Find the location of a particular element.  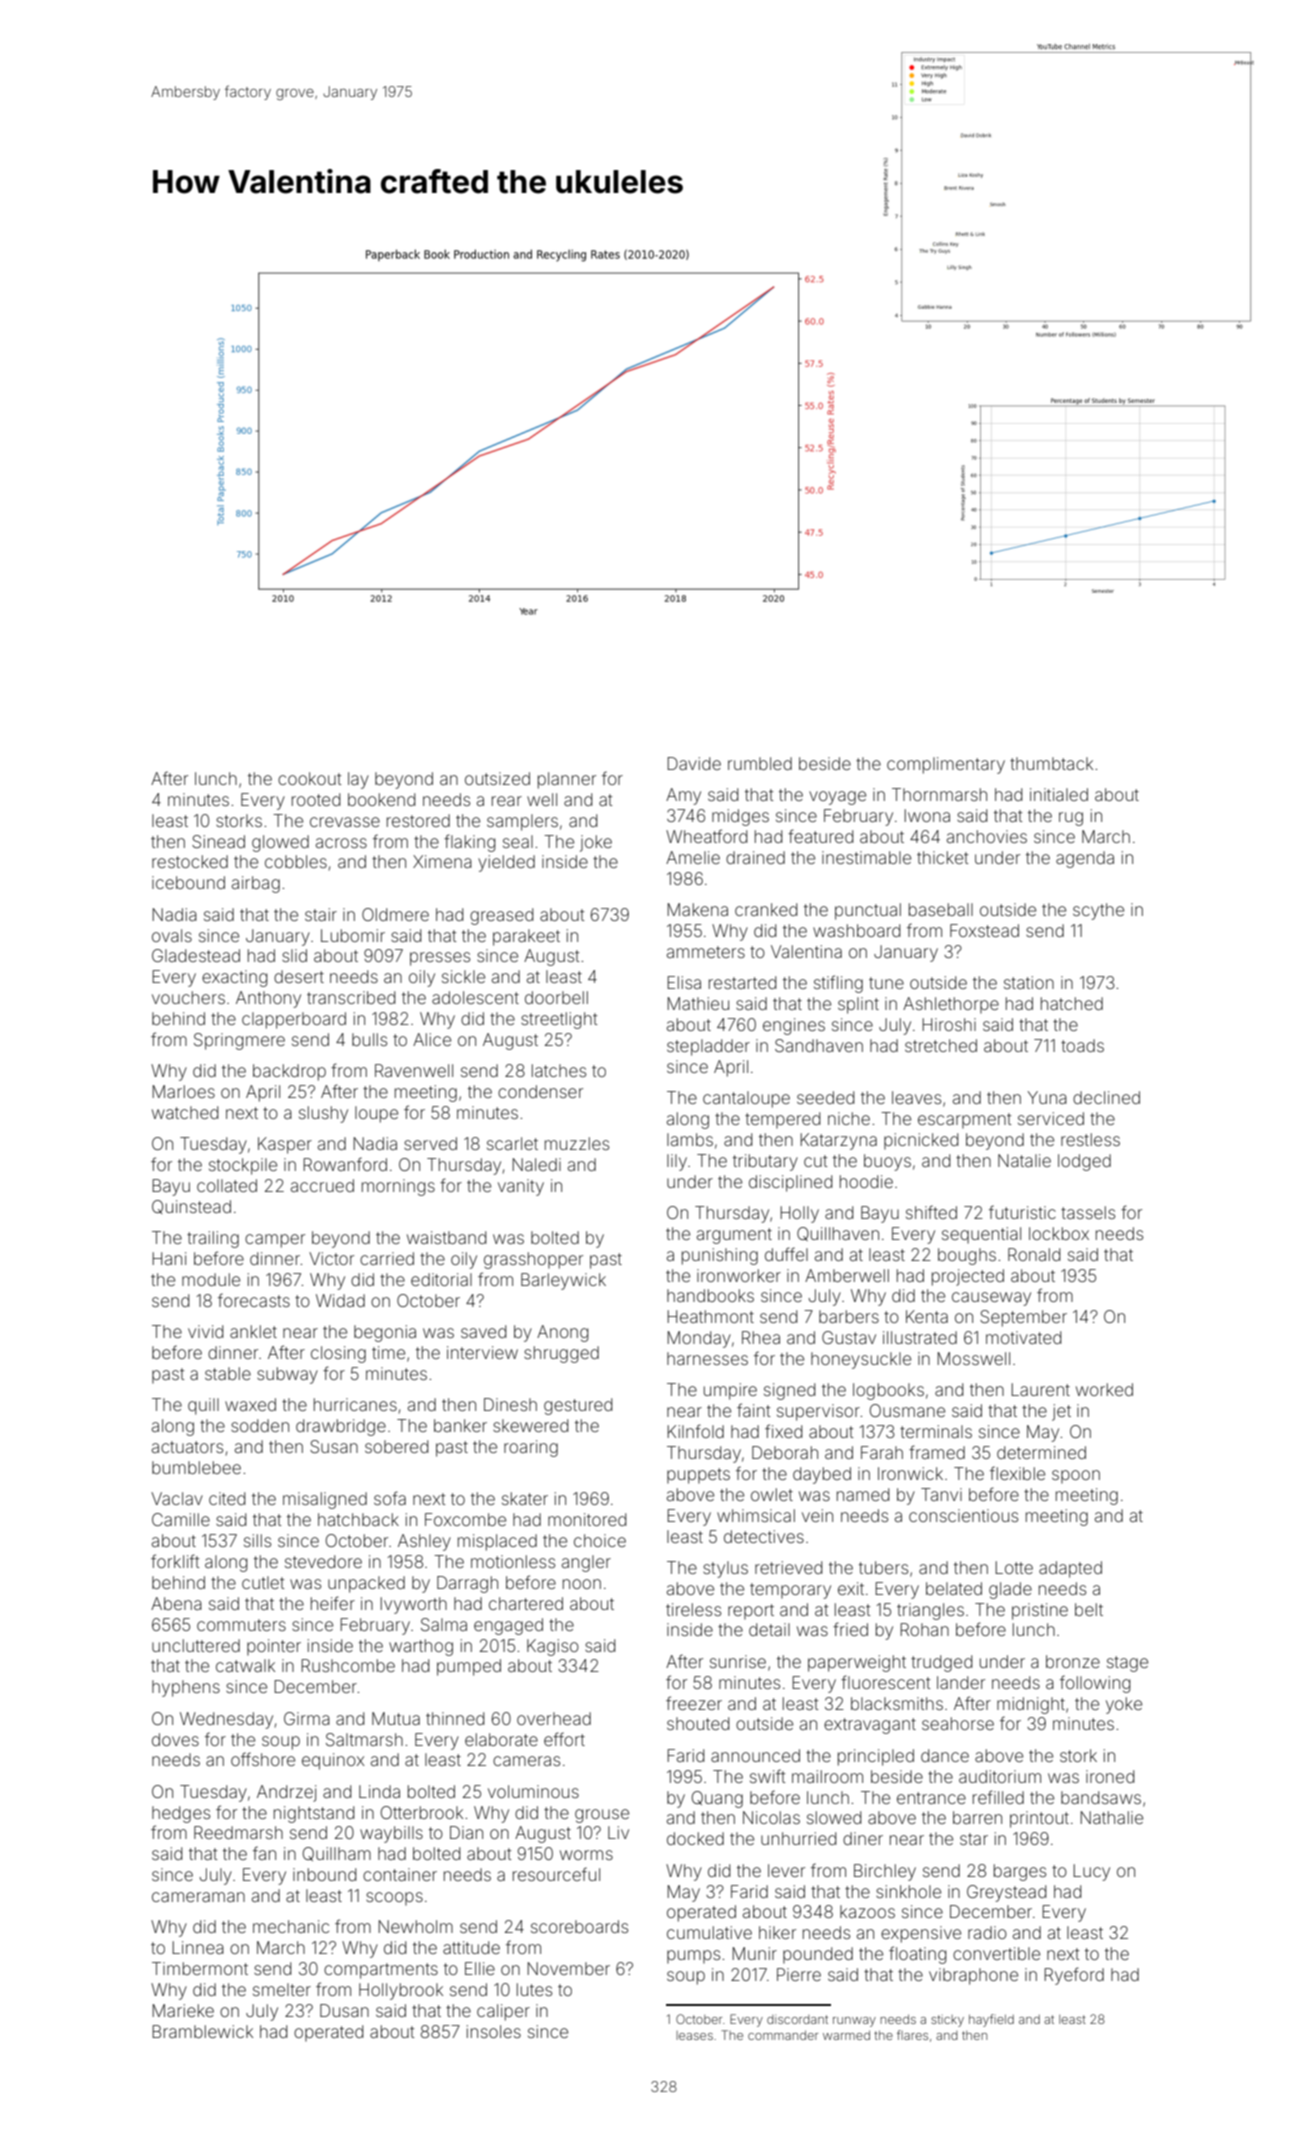

Marieke is located at coordinates (183, 2010).
